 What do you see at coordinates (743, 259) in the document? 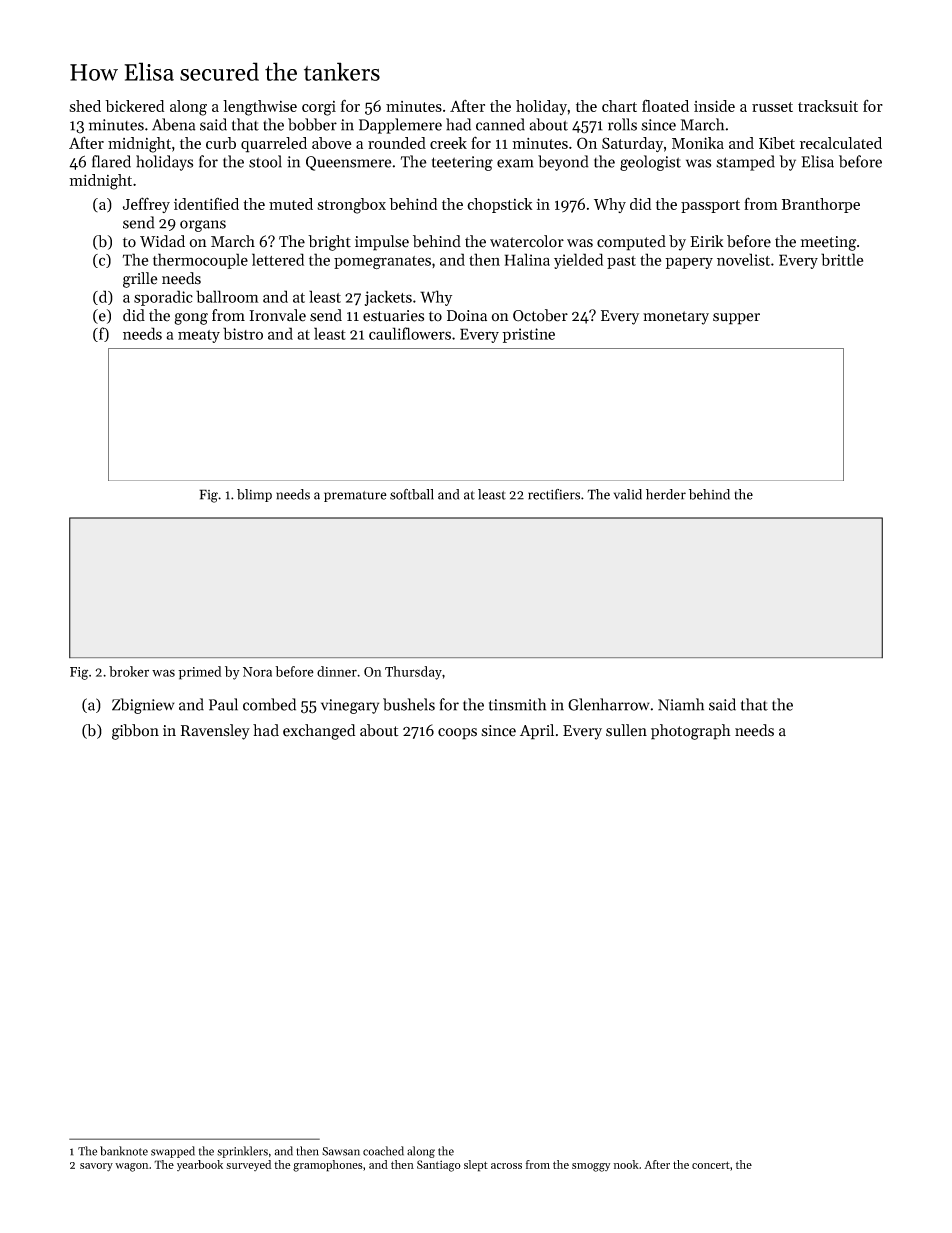
I see `novelist` at bounding box center [743, 259].
